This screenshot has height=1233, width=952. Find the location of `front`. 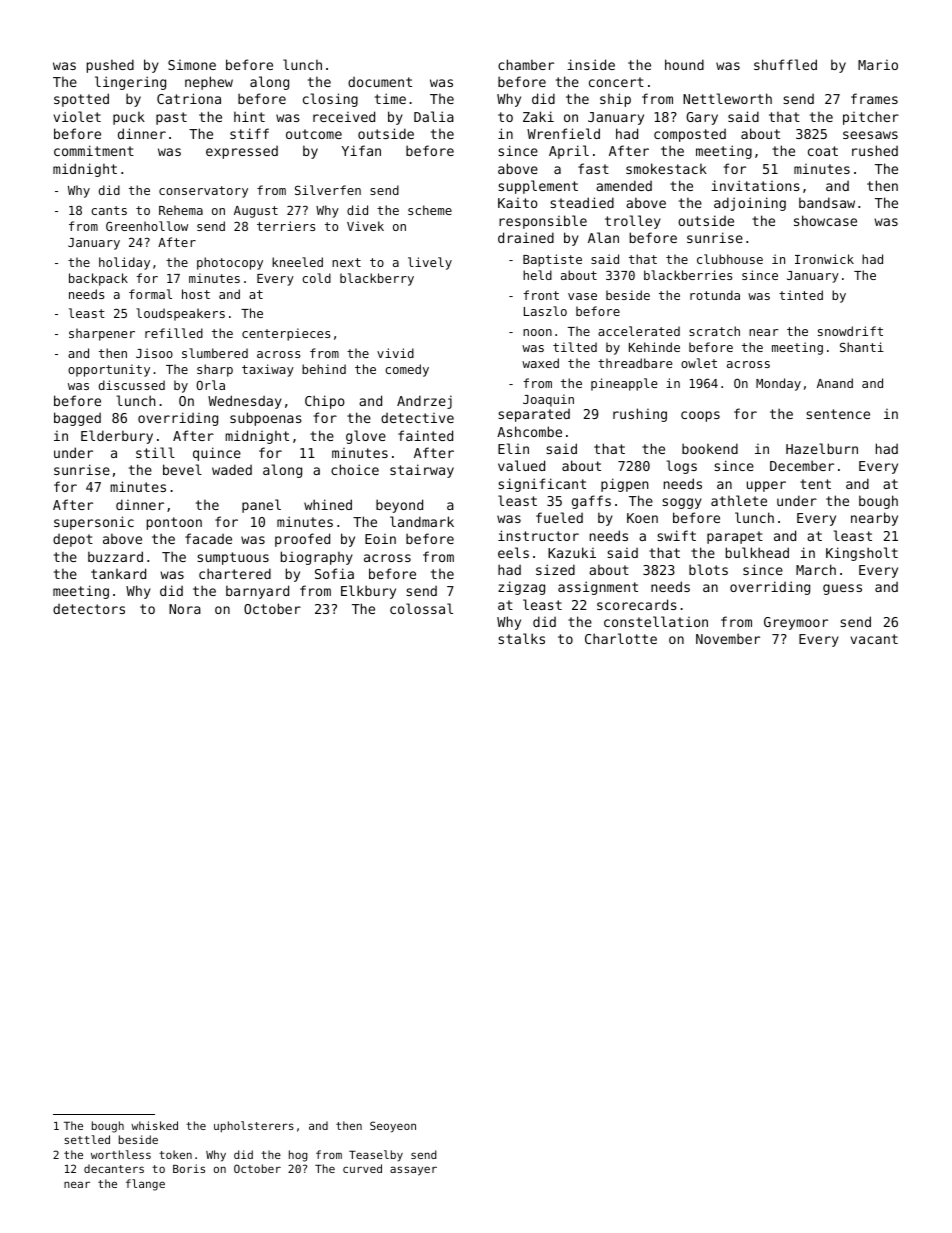

front is located at coordinates (541, 295).
